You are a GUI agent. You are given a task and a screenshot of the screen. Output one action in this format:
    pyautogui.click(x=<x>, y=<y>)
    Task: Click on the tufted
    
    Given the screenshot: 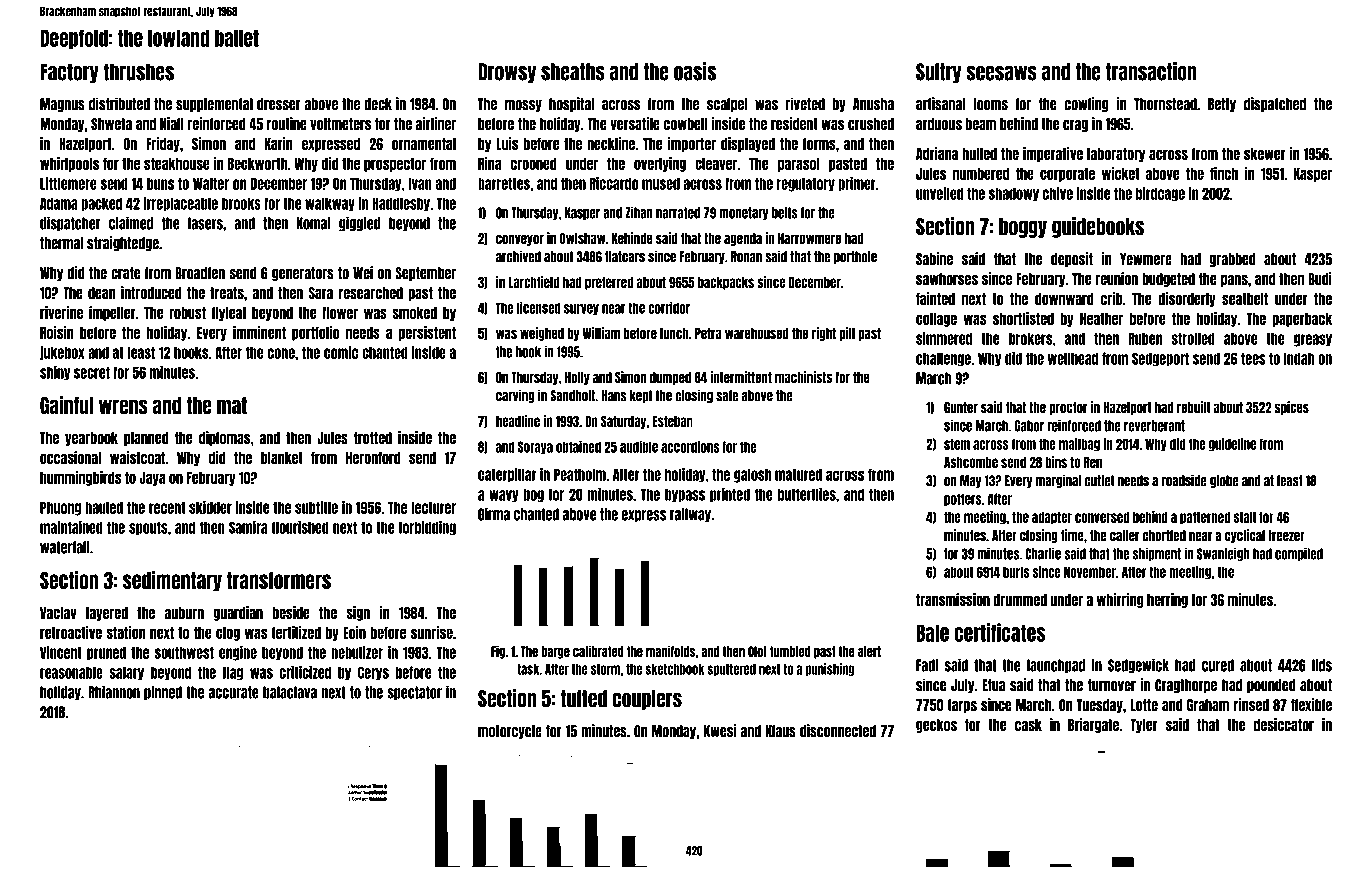 What is the action you would take?
    pyautogui.click(x=584, y=699)
